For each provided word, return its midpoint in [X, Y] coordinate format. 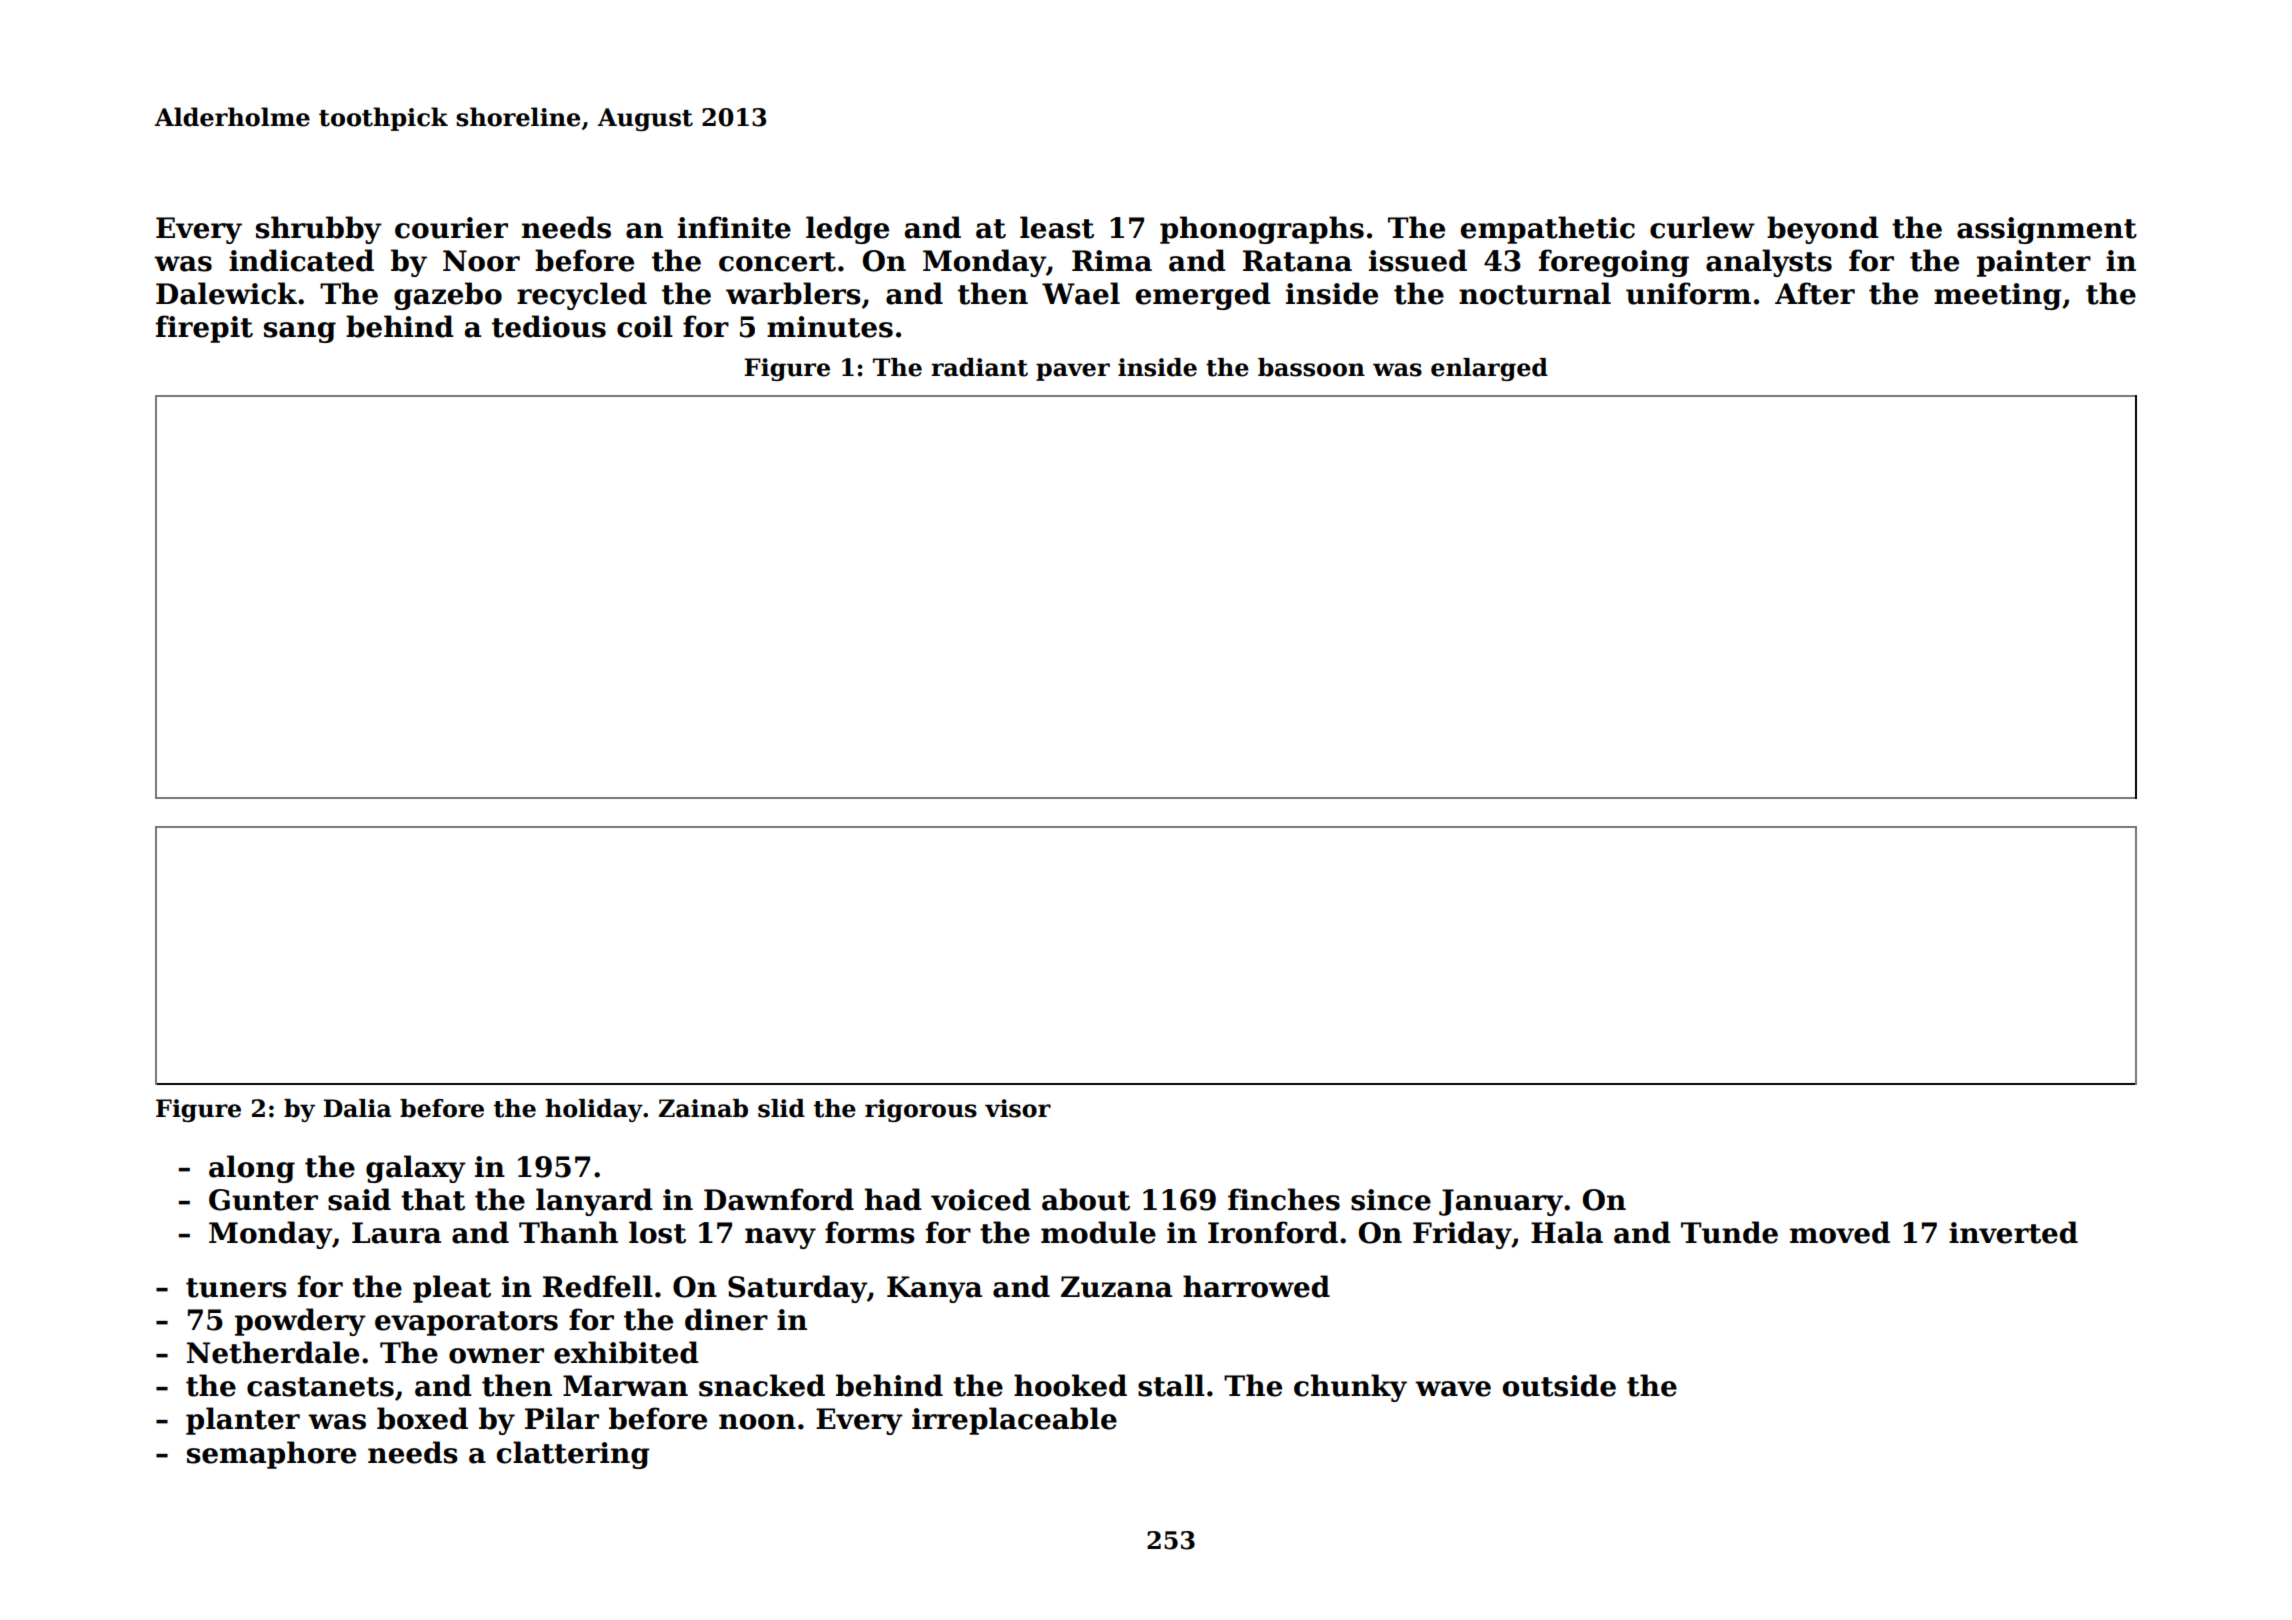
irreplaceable [1014, 1421]
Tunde [1729, 1232]
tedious [549, 326]
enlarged [1489, 369]
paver [1073, 372]
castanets [320, 1387]
